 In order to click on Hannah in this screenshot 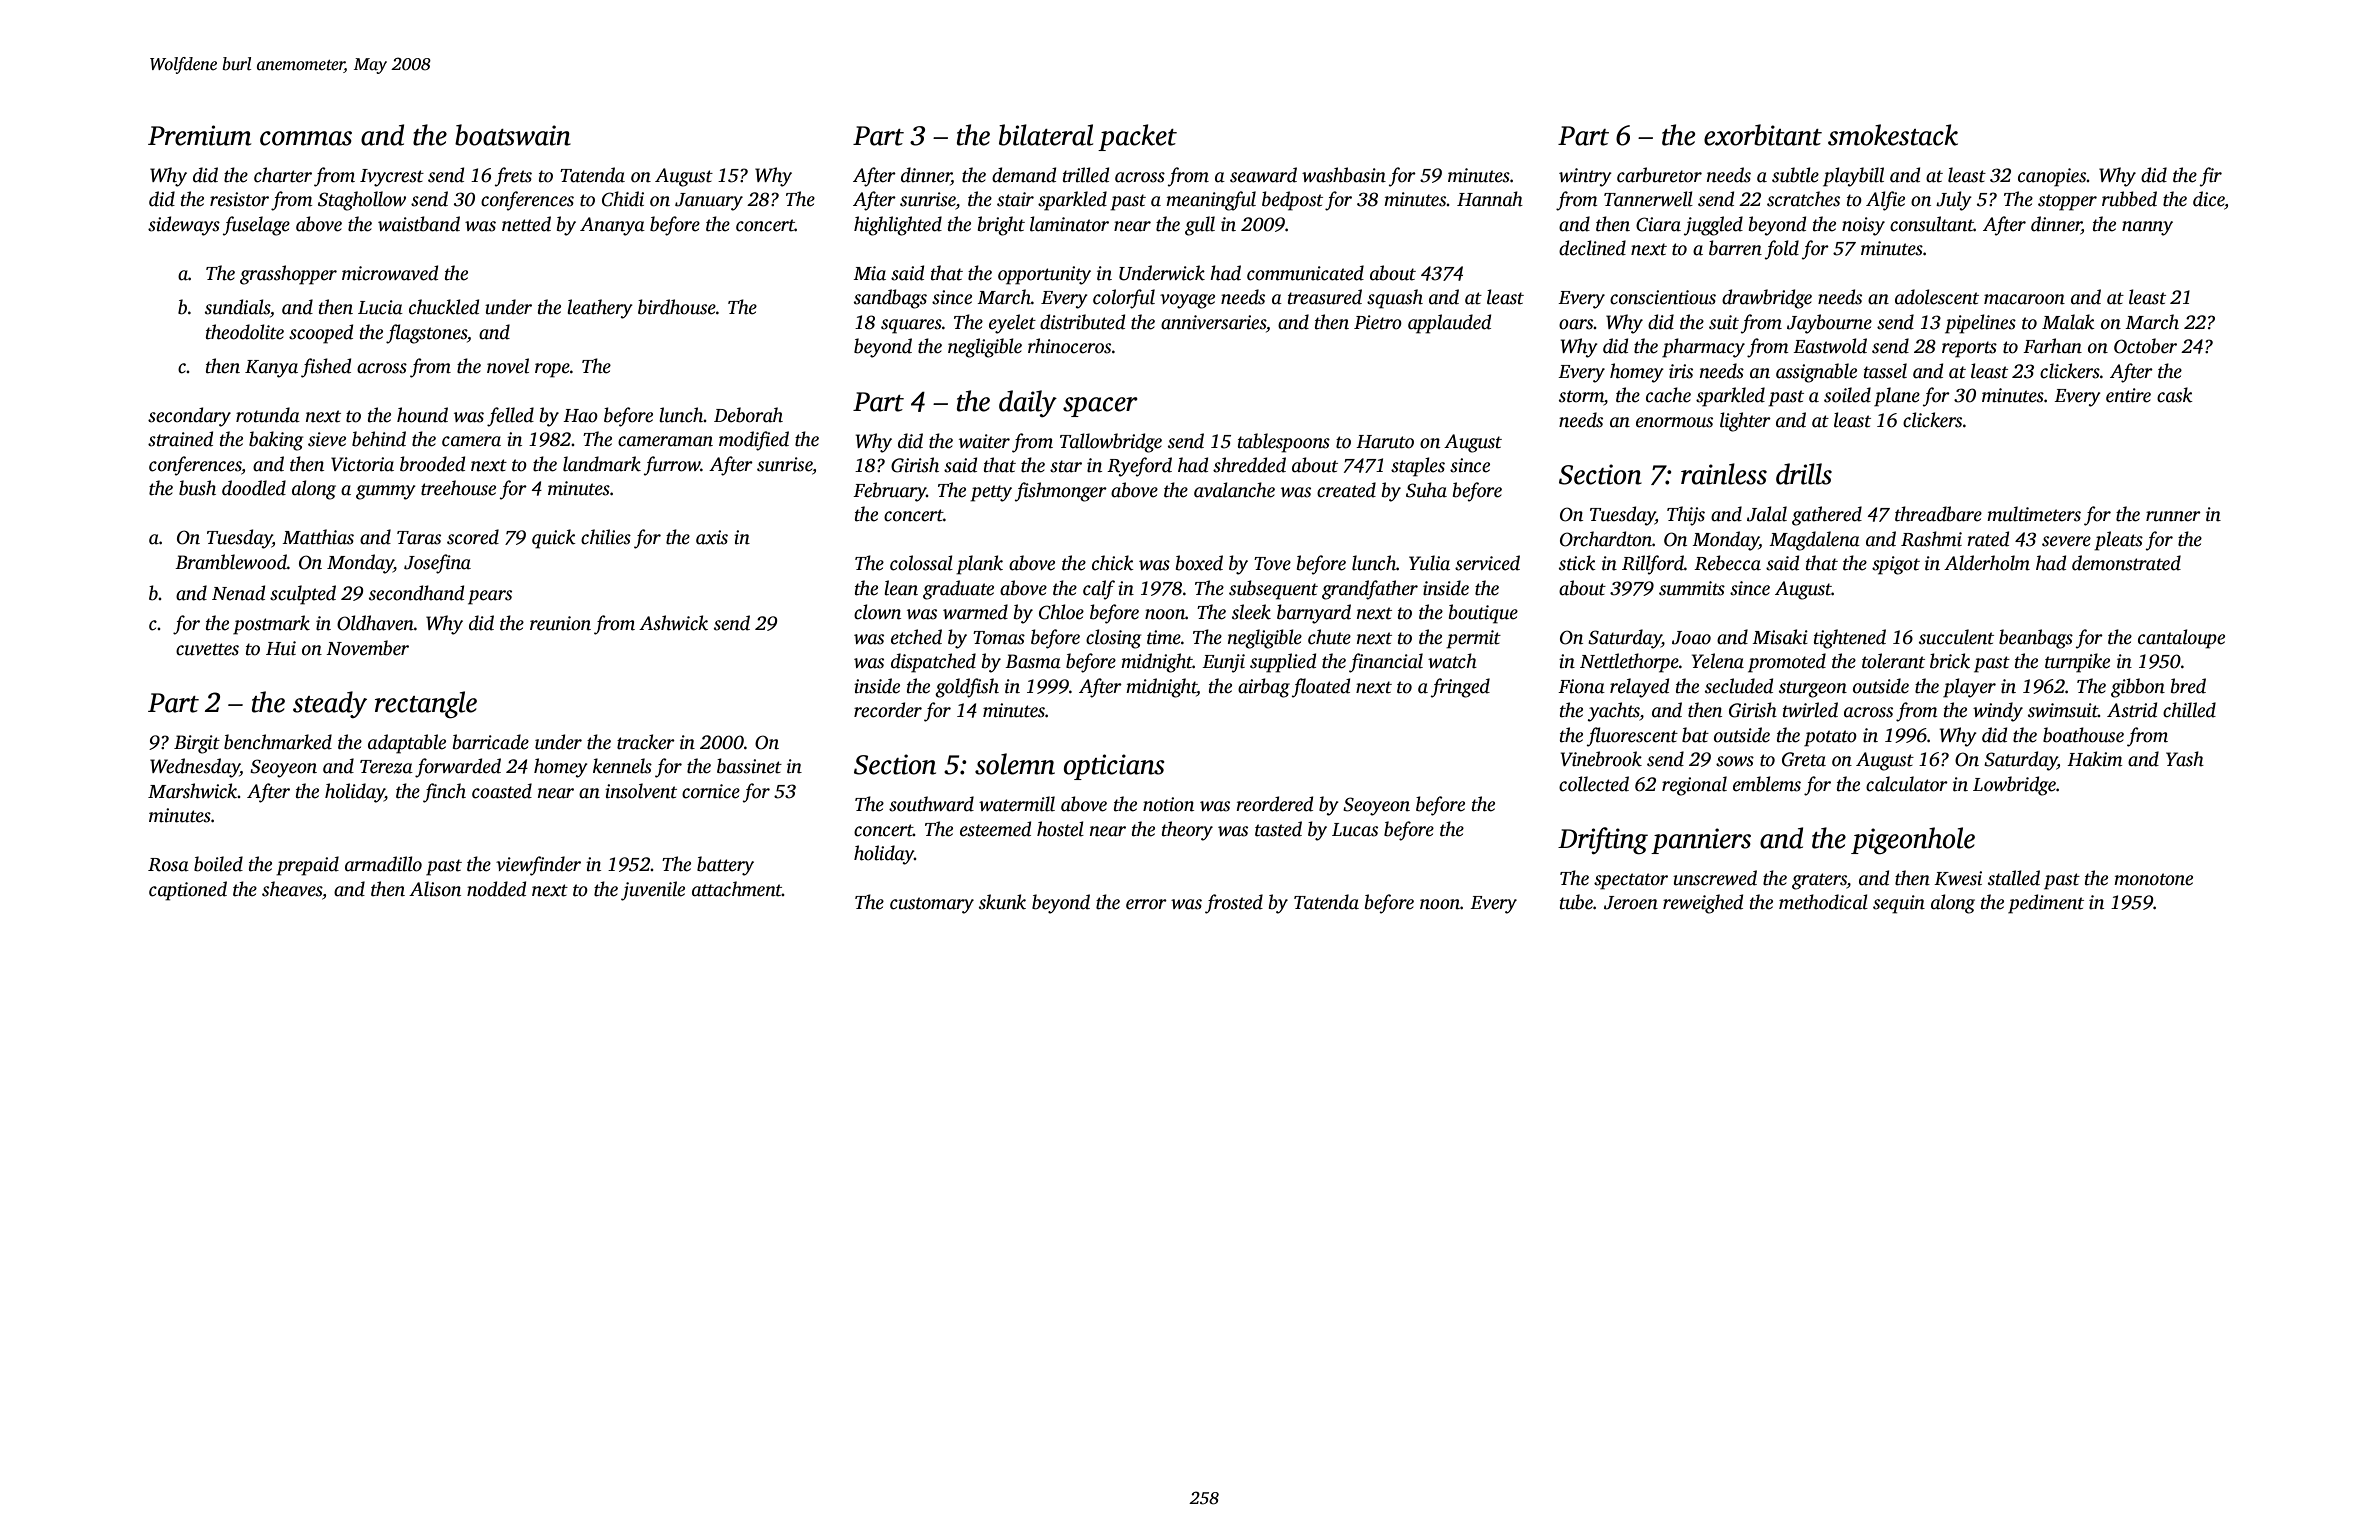, I will do `click(1490, 199)`.
